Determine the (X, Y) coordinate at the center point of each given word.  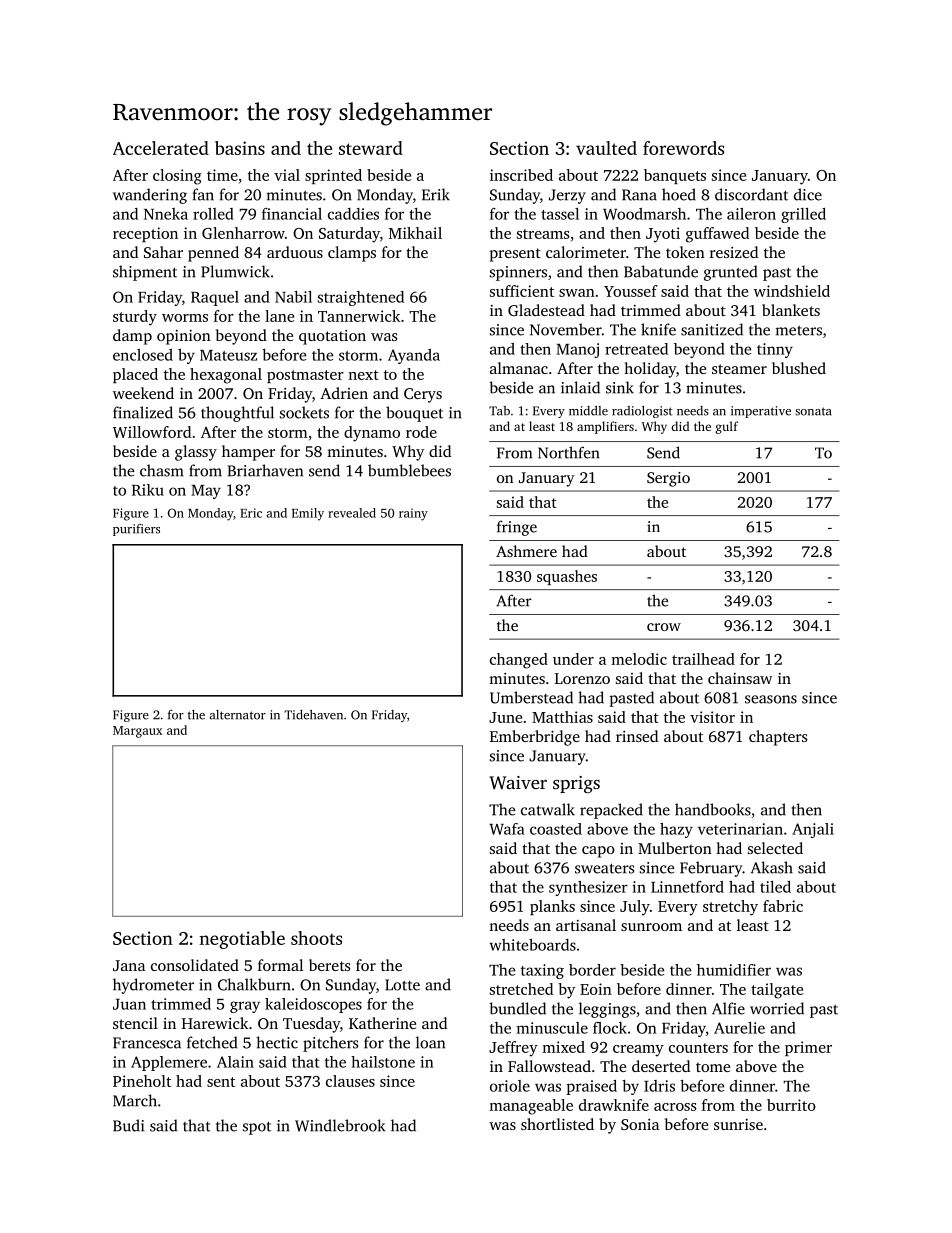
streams (543, 234)
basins (240, 148)
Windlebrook (340, 1125)
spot (257, 1128)
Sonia (640, 1124)
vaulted (606, 148)
